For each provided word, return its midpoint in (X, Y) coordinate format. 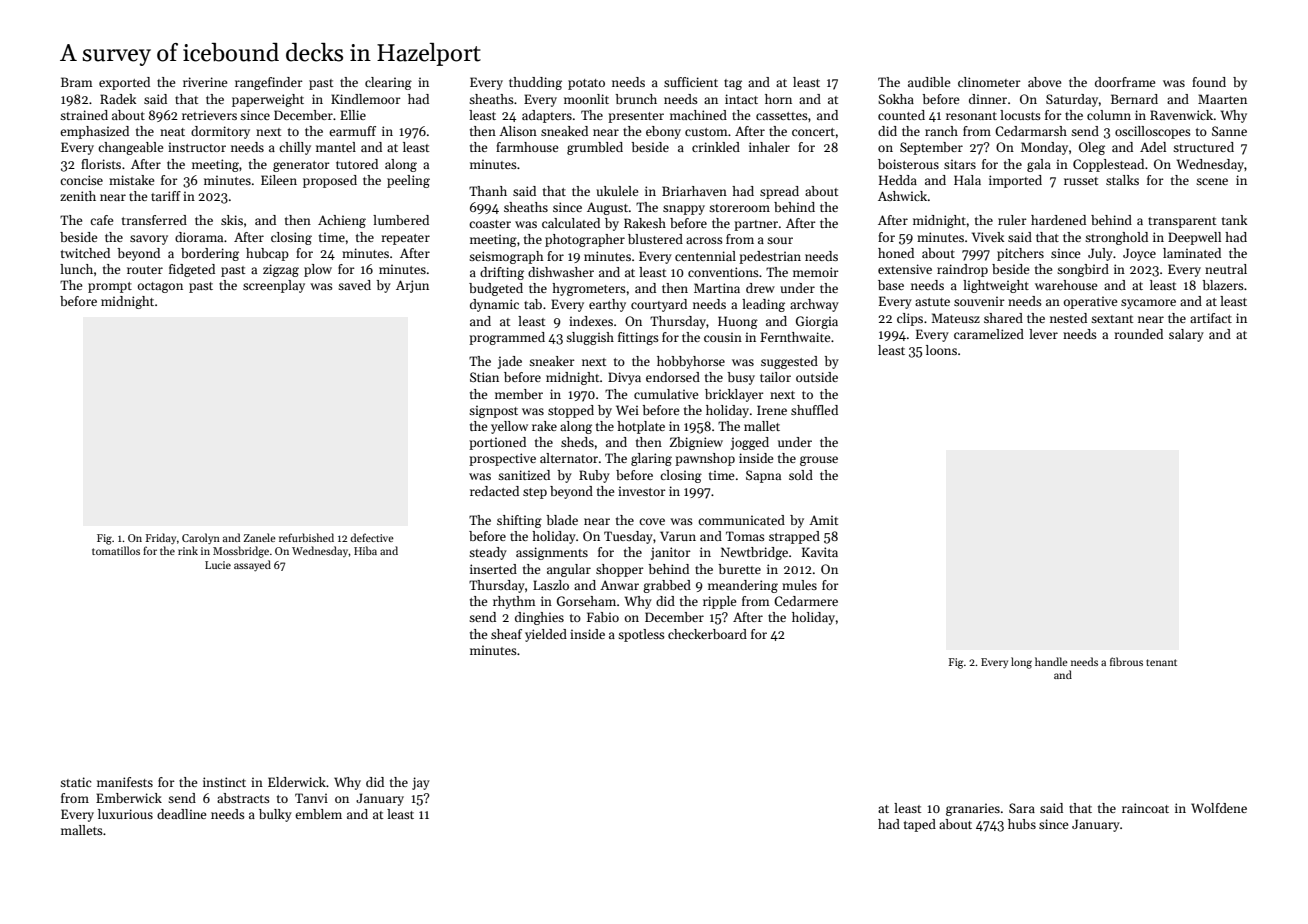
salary (1186, 335)
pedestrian (770, 257)
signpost (493, 411)
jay (421, 783)
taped (920, 825)
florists (101, 164)
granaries (973, 809)
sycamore (1148, 304)
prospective (502, 459)
